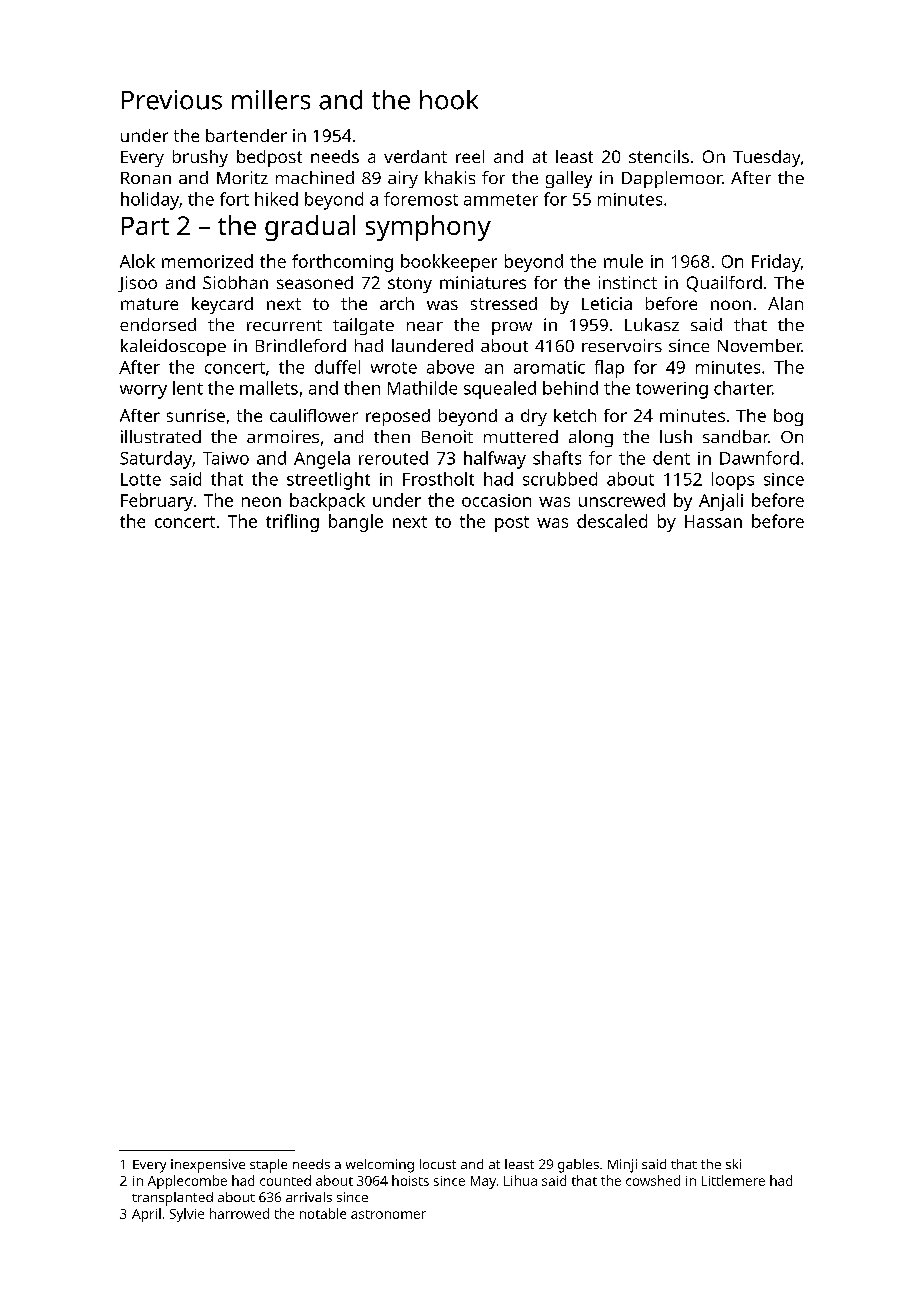 Image resolution: width=924 pixels, height=1308 pixels. Describe the element at coordinates (766, 158) in the document. I see `Tuesday` at that location.
